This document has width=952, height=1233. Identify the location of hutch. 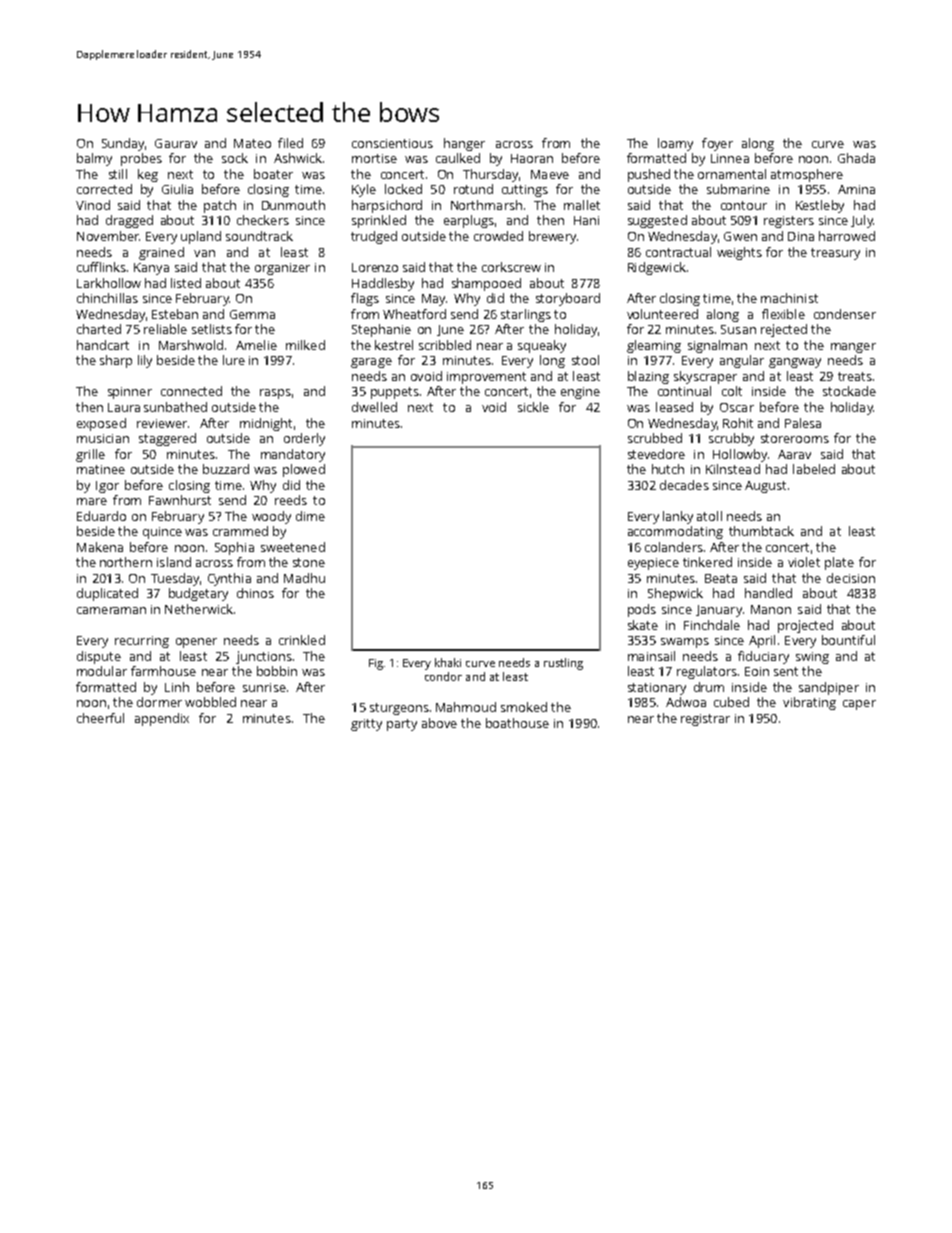
(668, 469).
